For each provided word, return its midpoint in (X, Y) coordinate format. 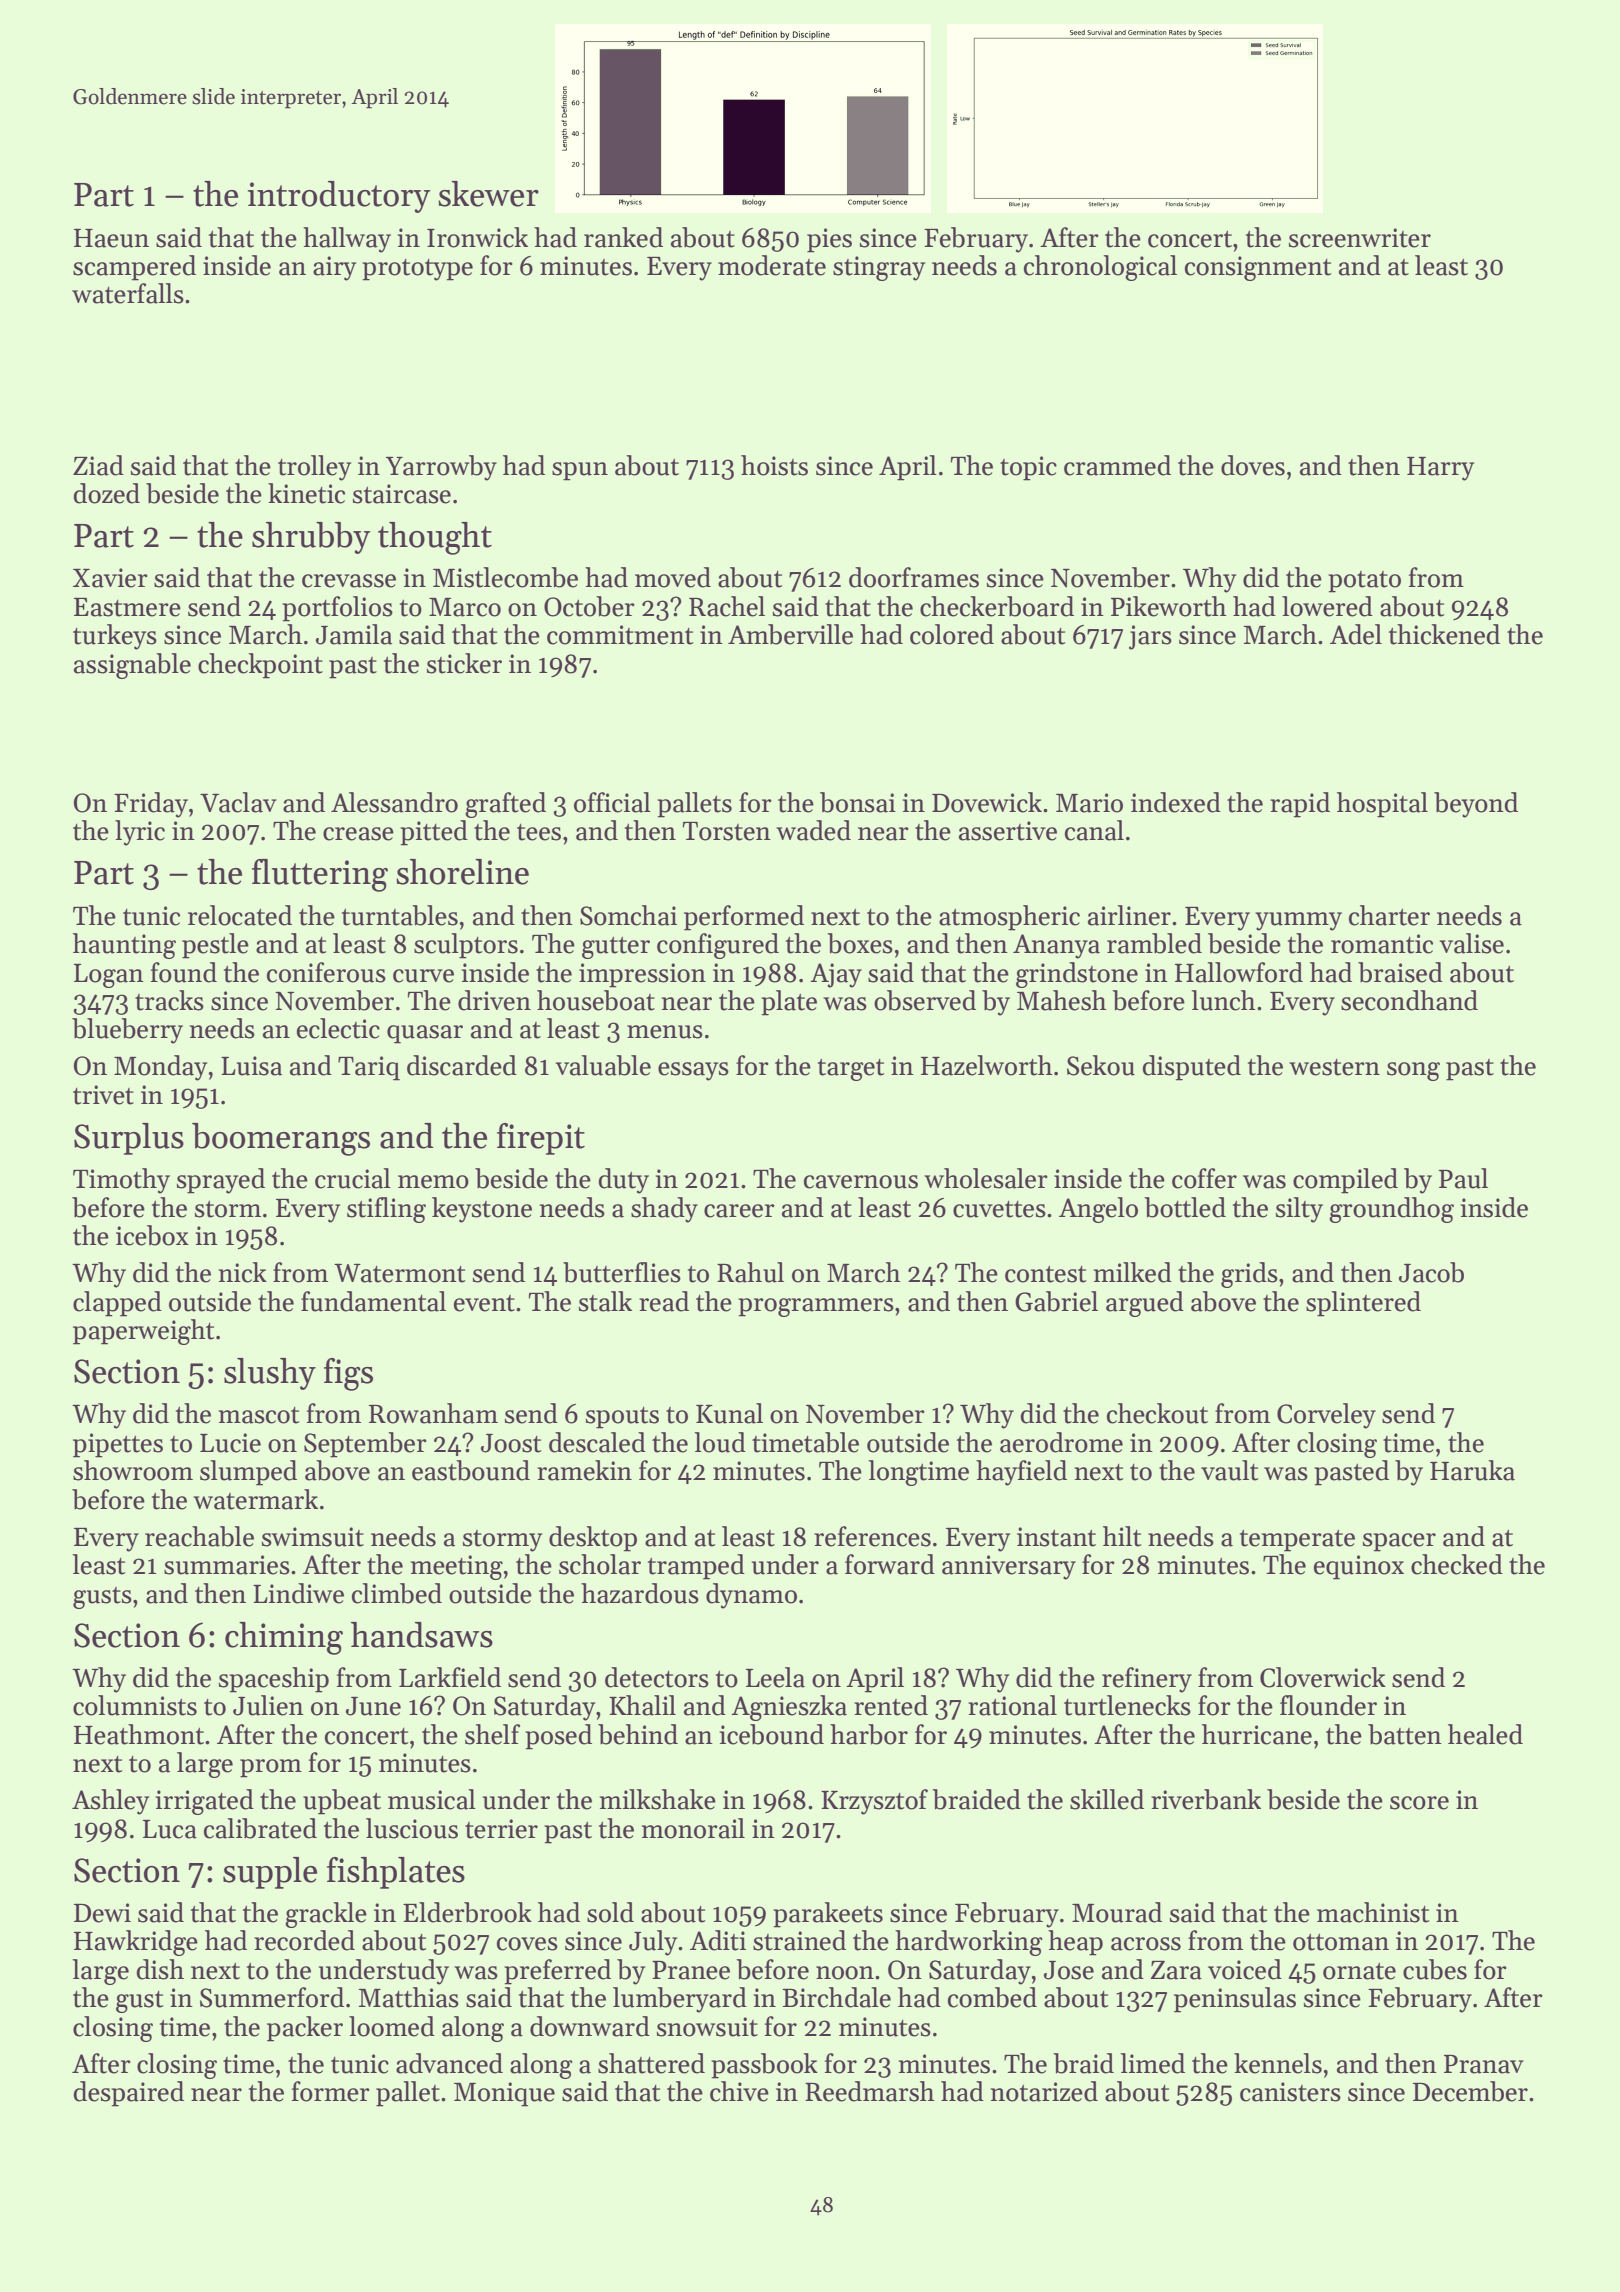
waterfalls (128, 293)
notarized (1044, 2091)
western (1334, 1067)
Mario (1089, 803)
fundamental (373, 1301)
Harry (1440, 469)
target (851, 1070)
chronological (1100, 268)
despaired (128, 2094)
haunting (124, 946)
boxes (860, 943)
